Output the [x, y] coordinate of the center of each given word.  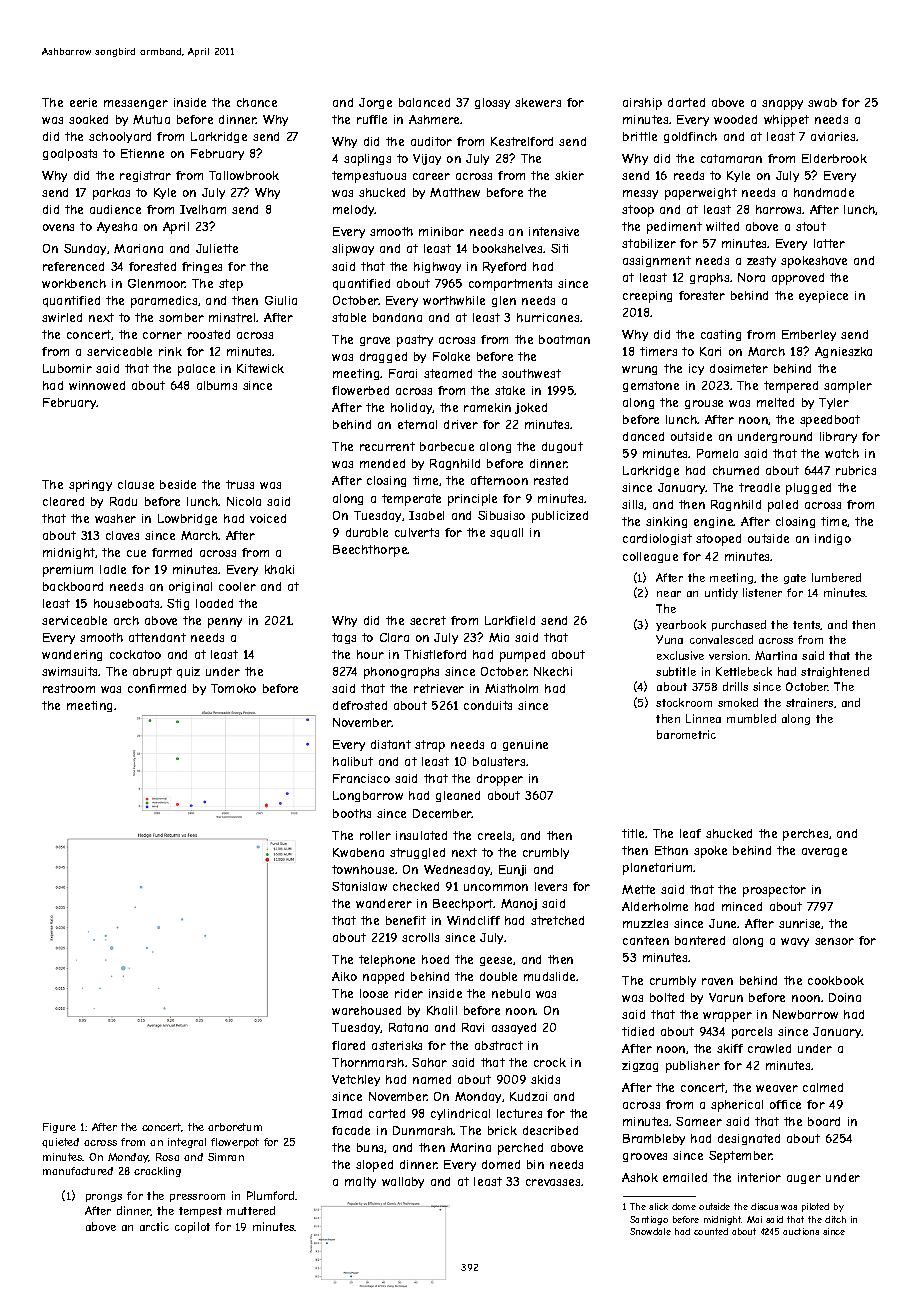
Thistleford [435, 654]
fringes [202, 267]
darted [686, 102]
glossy [492, 103]
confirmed [157, 688]
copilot [192, 1227]
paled [783, 506]
